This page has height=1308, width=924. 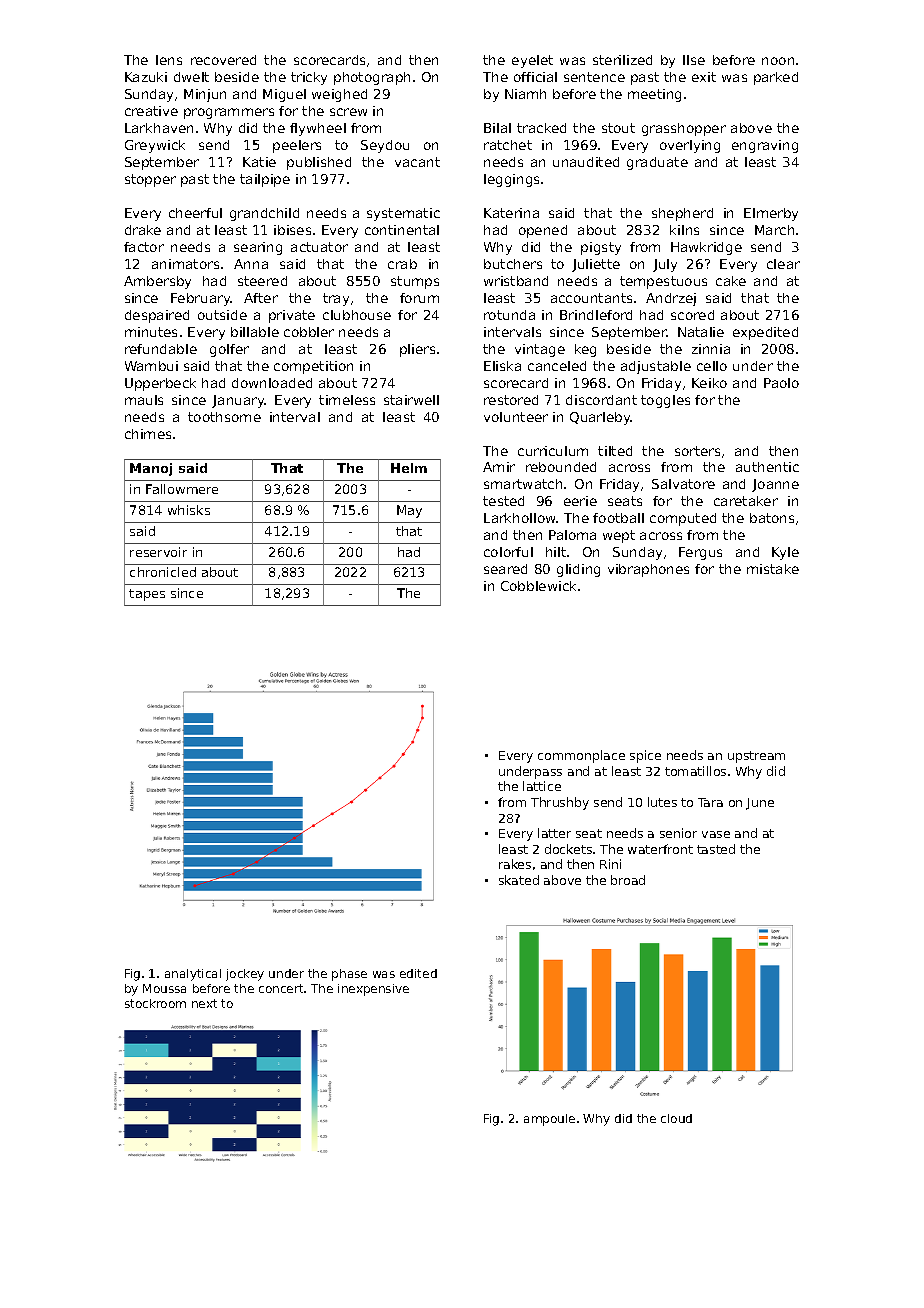 I want to click on clear, so click(x=783, y=264).
